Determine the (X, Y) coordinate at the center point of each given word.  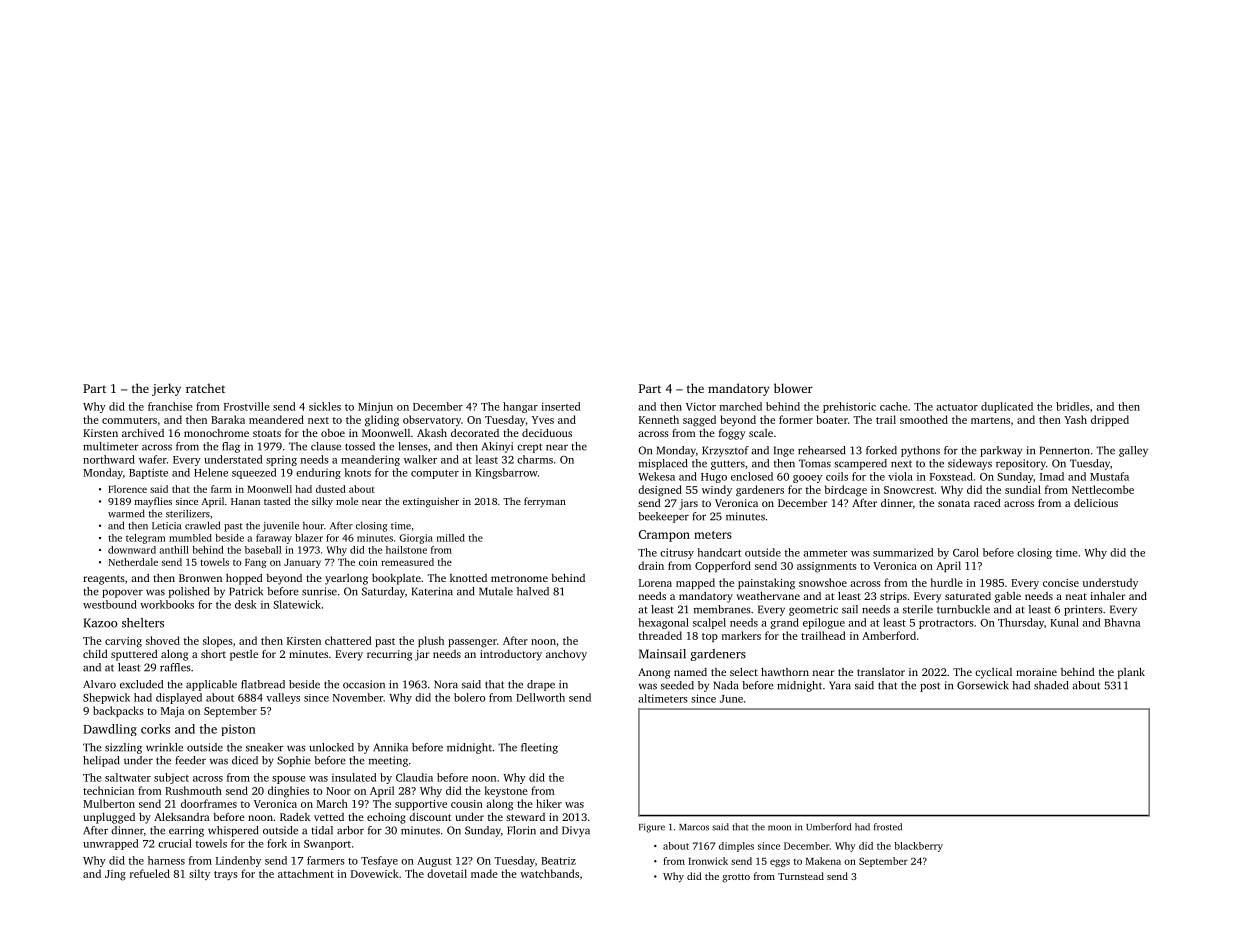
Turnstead (801, 876)
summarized (903, 552)
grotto (736, 878)
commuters (129, 420)
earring (186, 831)
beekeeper (663, 517)
